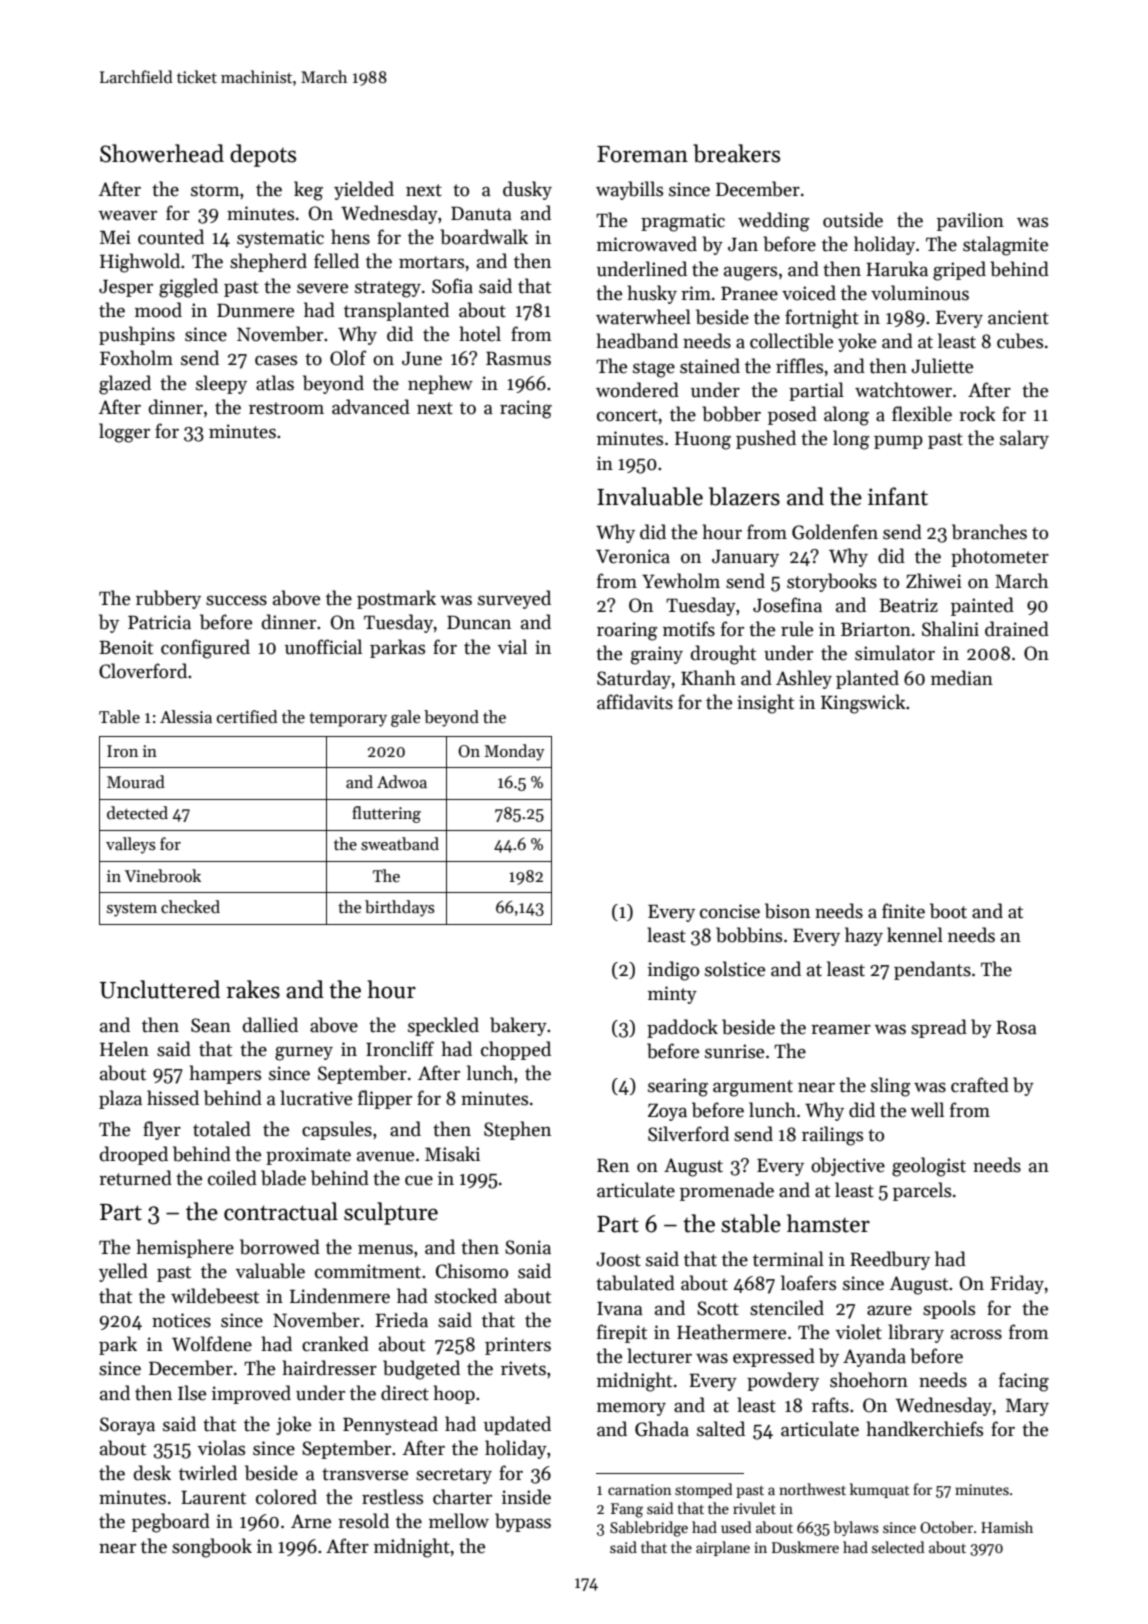  What do you see at coordinates (667, 1112) in the screenshot?
I see `Zoya` at bounding box center [667, 1112].
